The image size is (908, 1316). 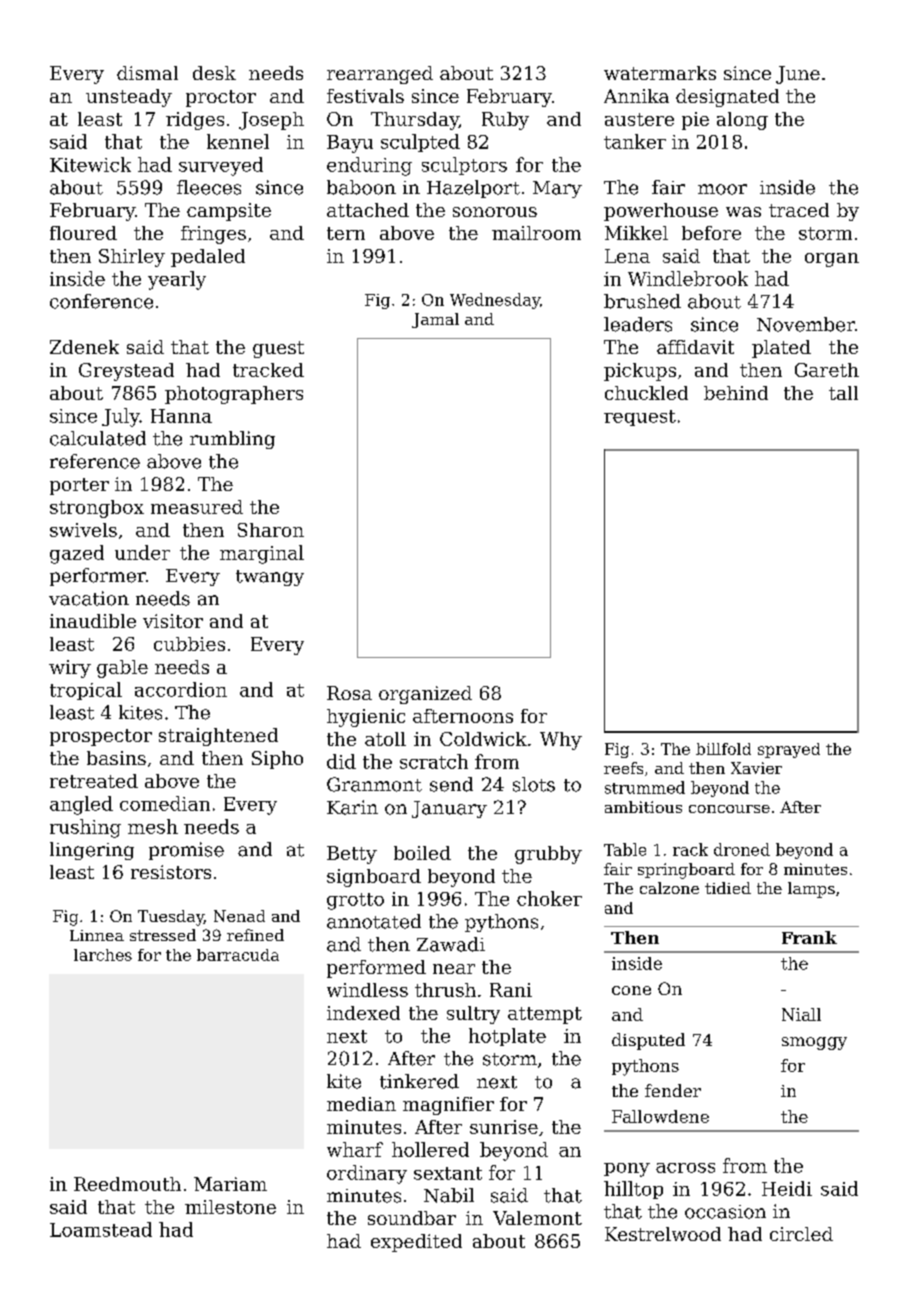 I want to click on Rosa, so click(x=349, y=693).
